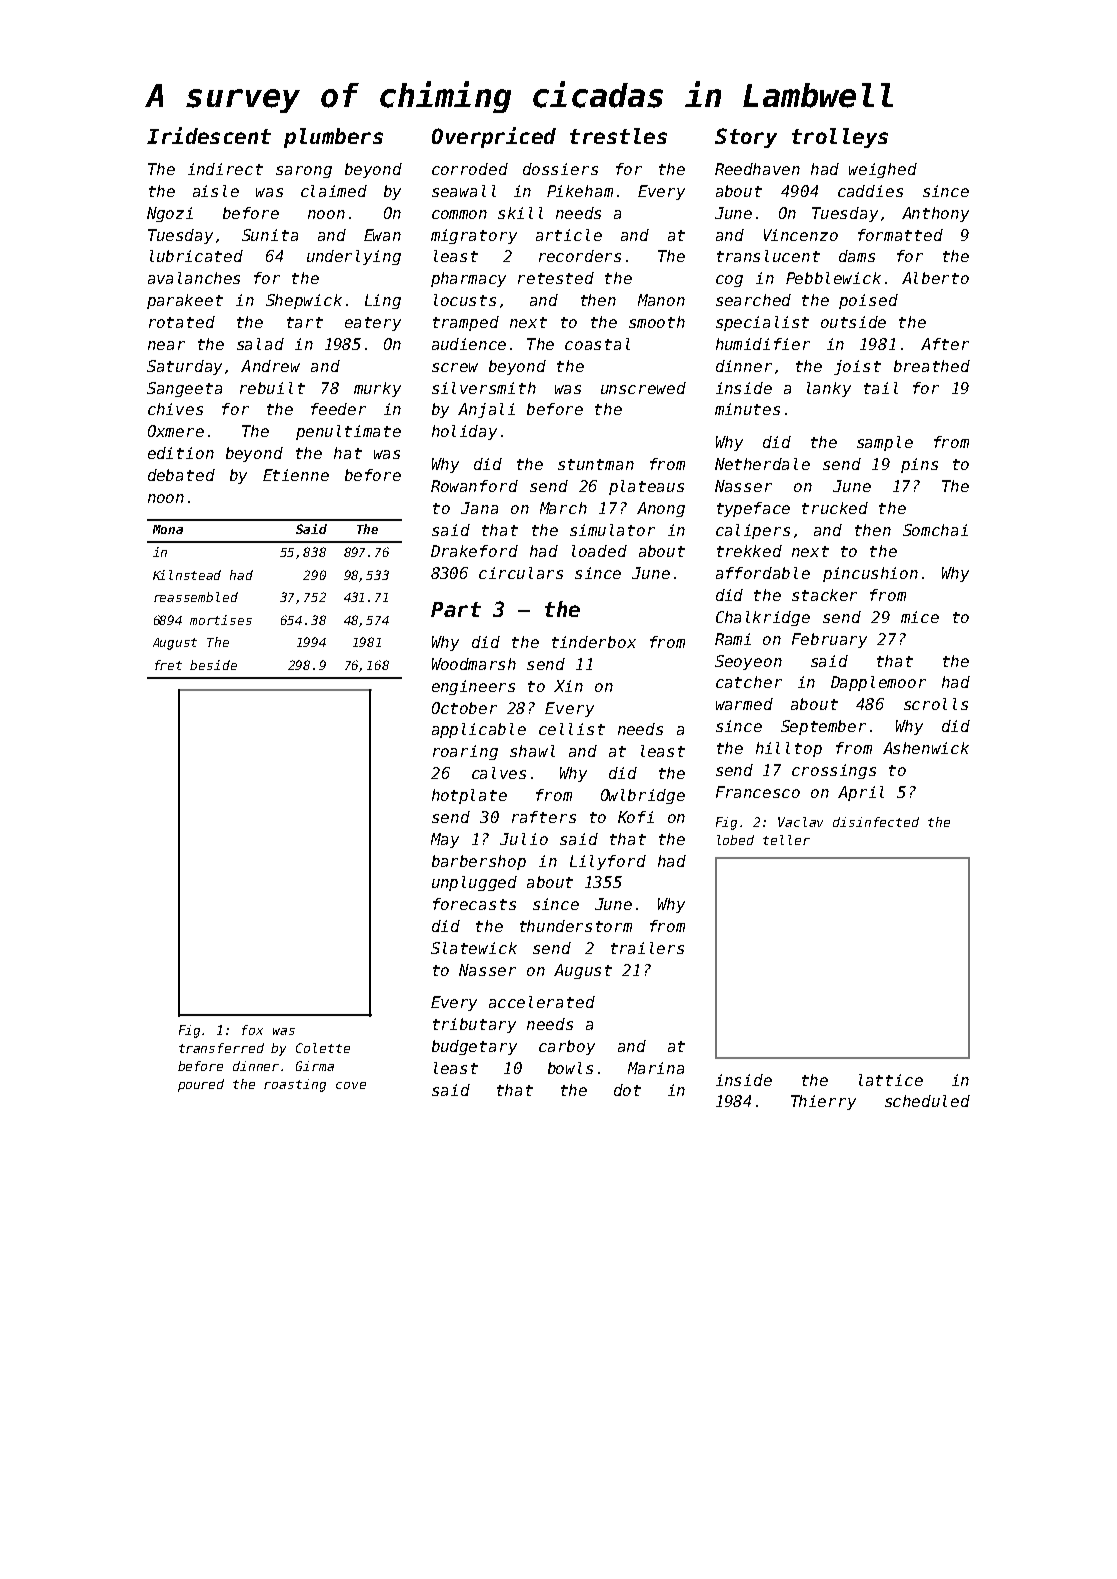 Image resolution: width=1117 pixels, height=1579 pixels. Describe the element at coordinates (209, 135) in the screenshot. I see `Iridescent` at that location.
